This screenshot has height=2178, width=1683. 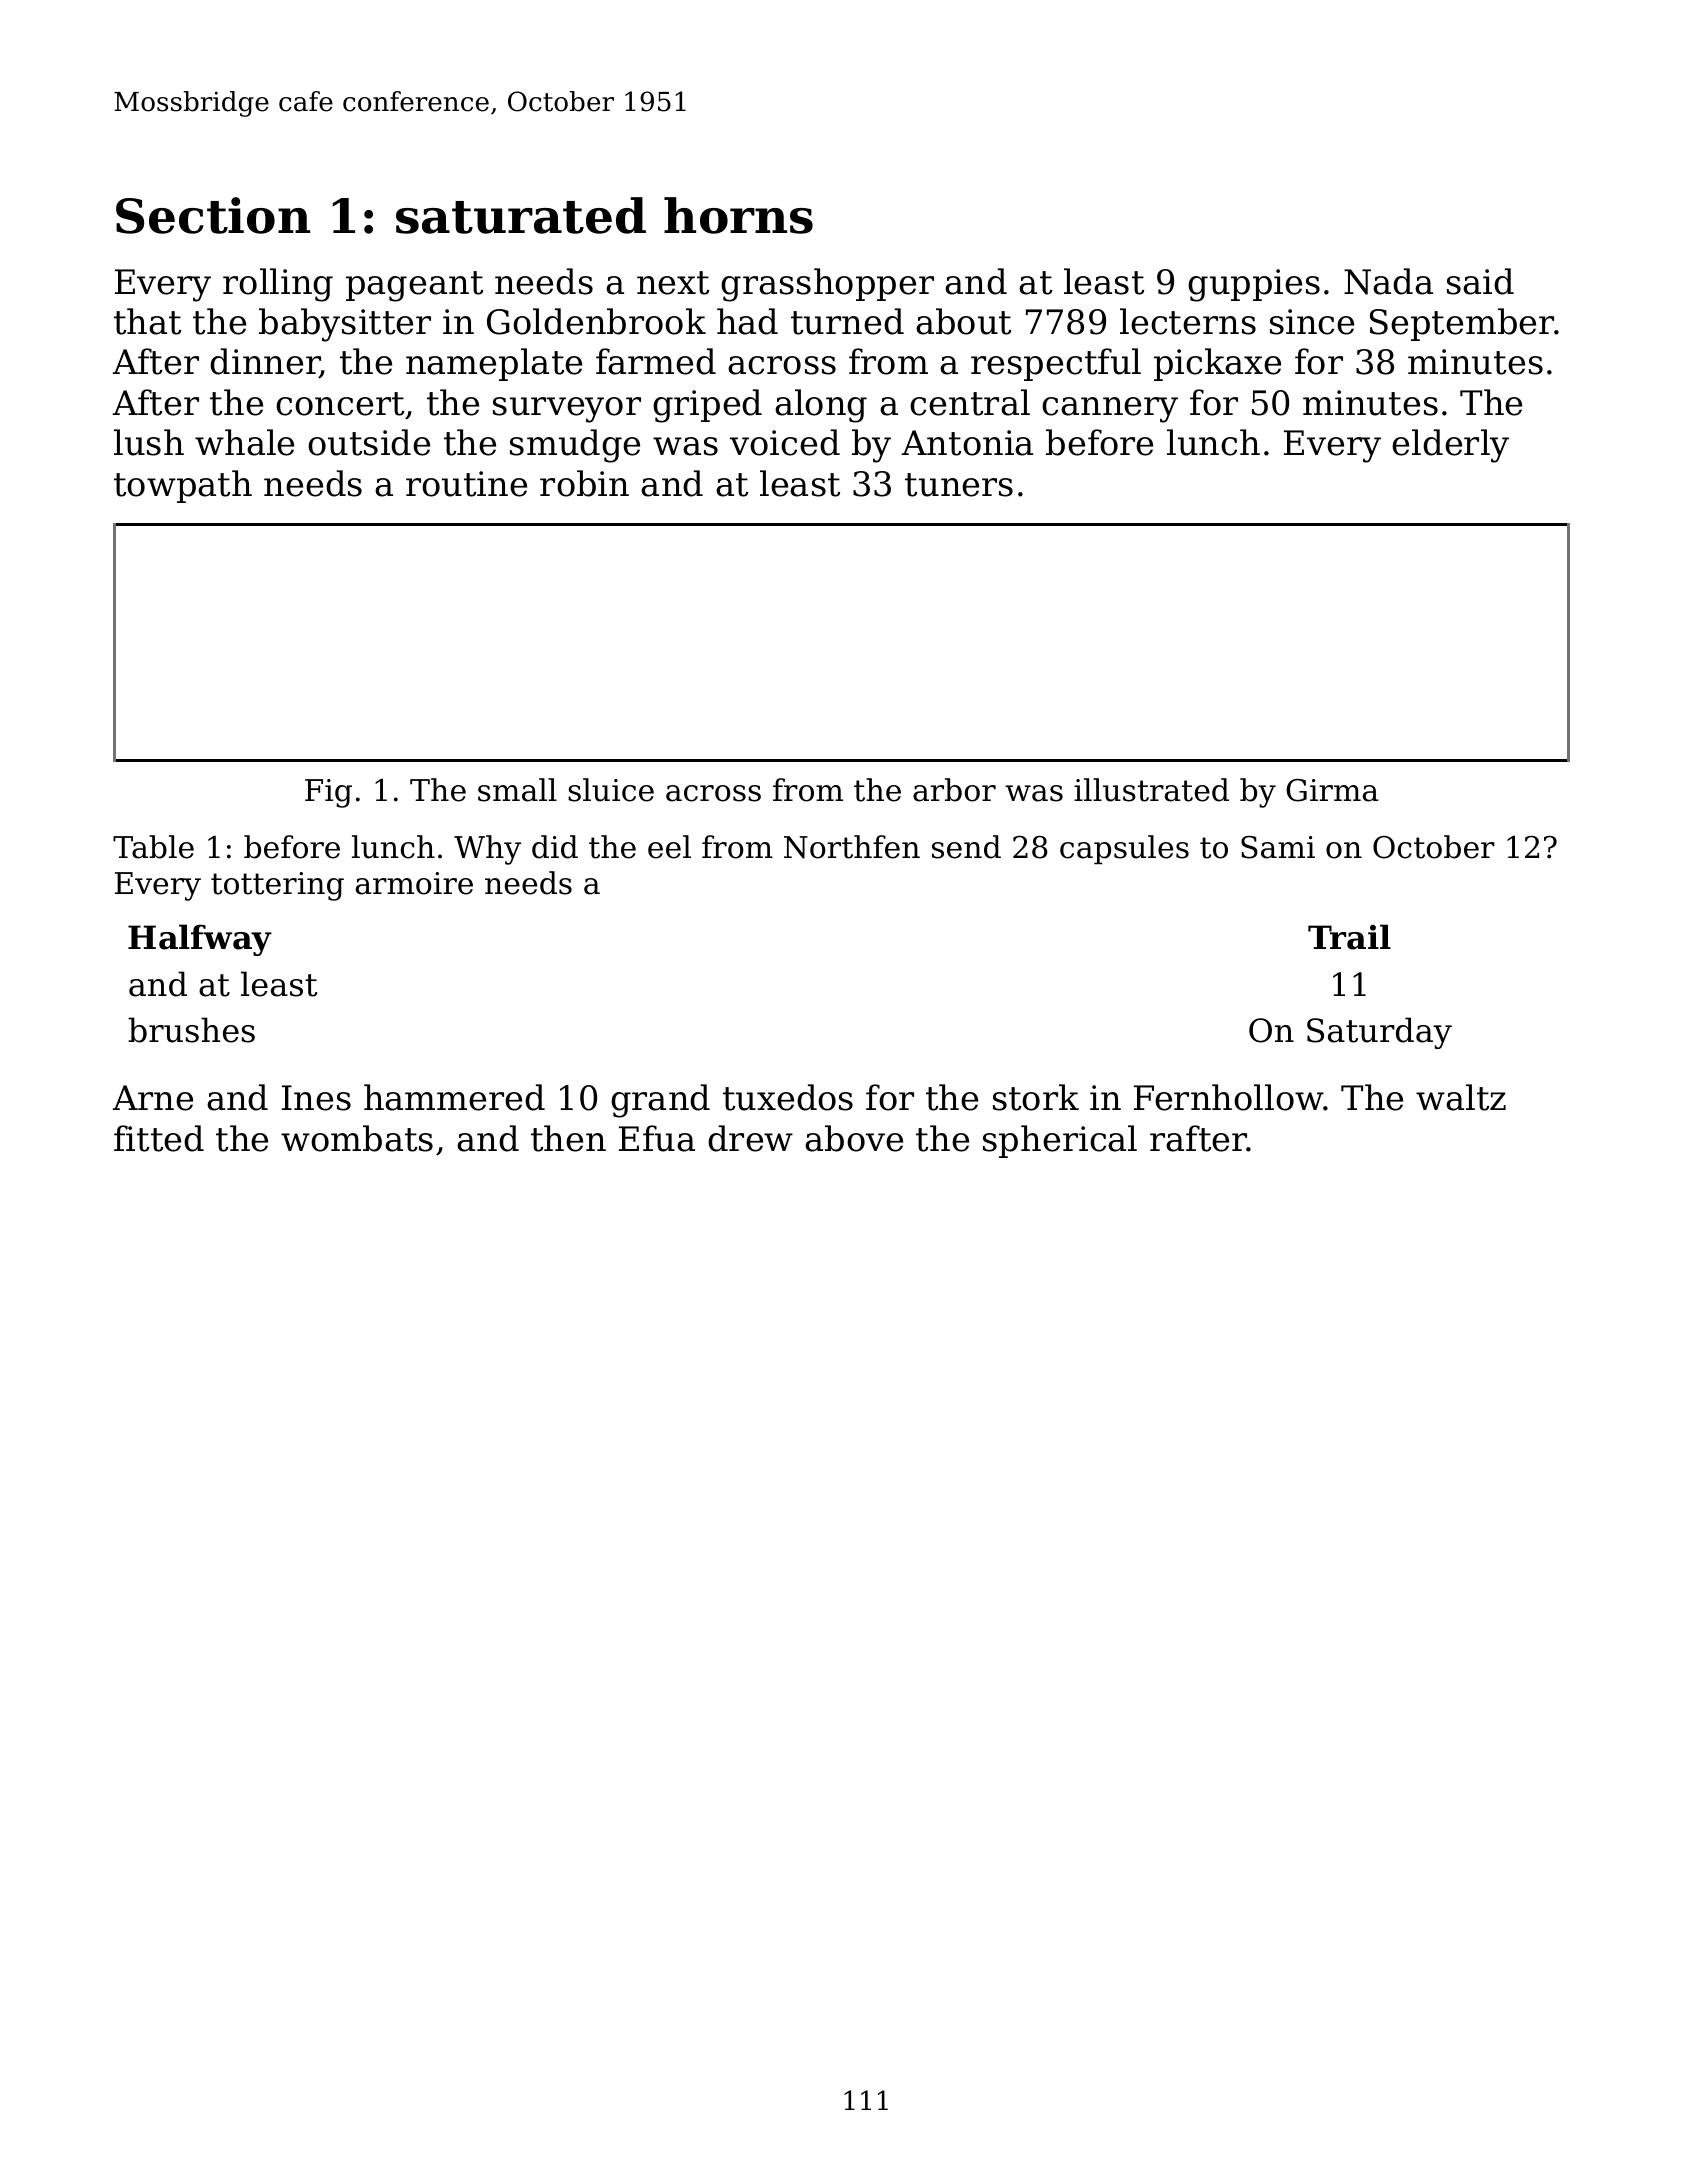 I want to click on illustrated, so click(x=1151, y=790).
